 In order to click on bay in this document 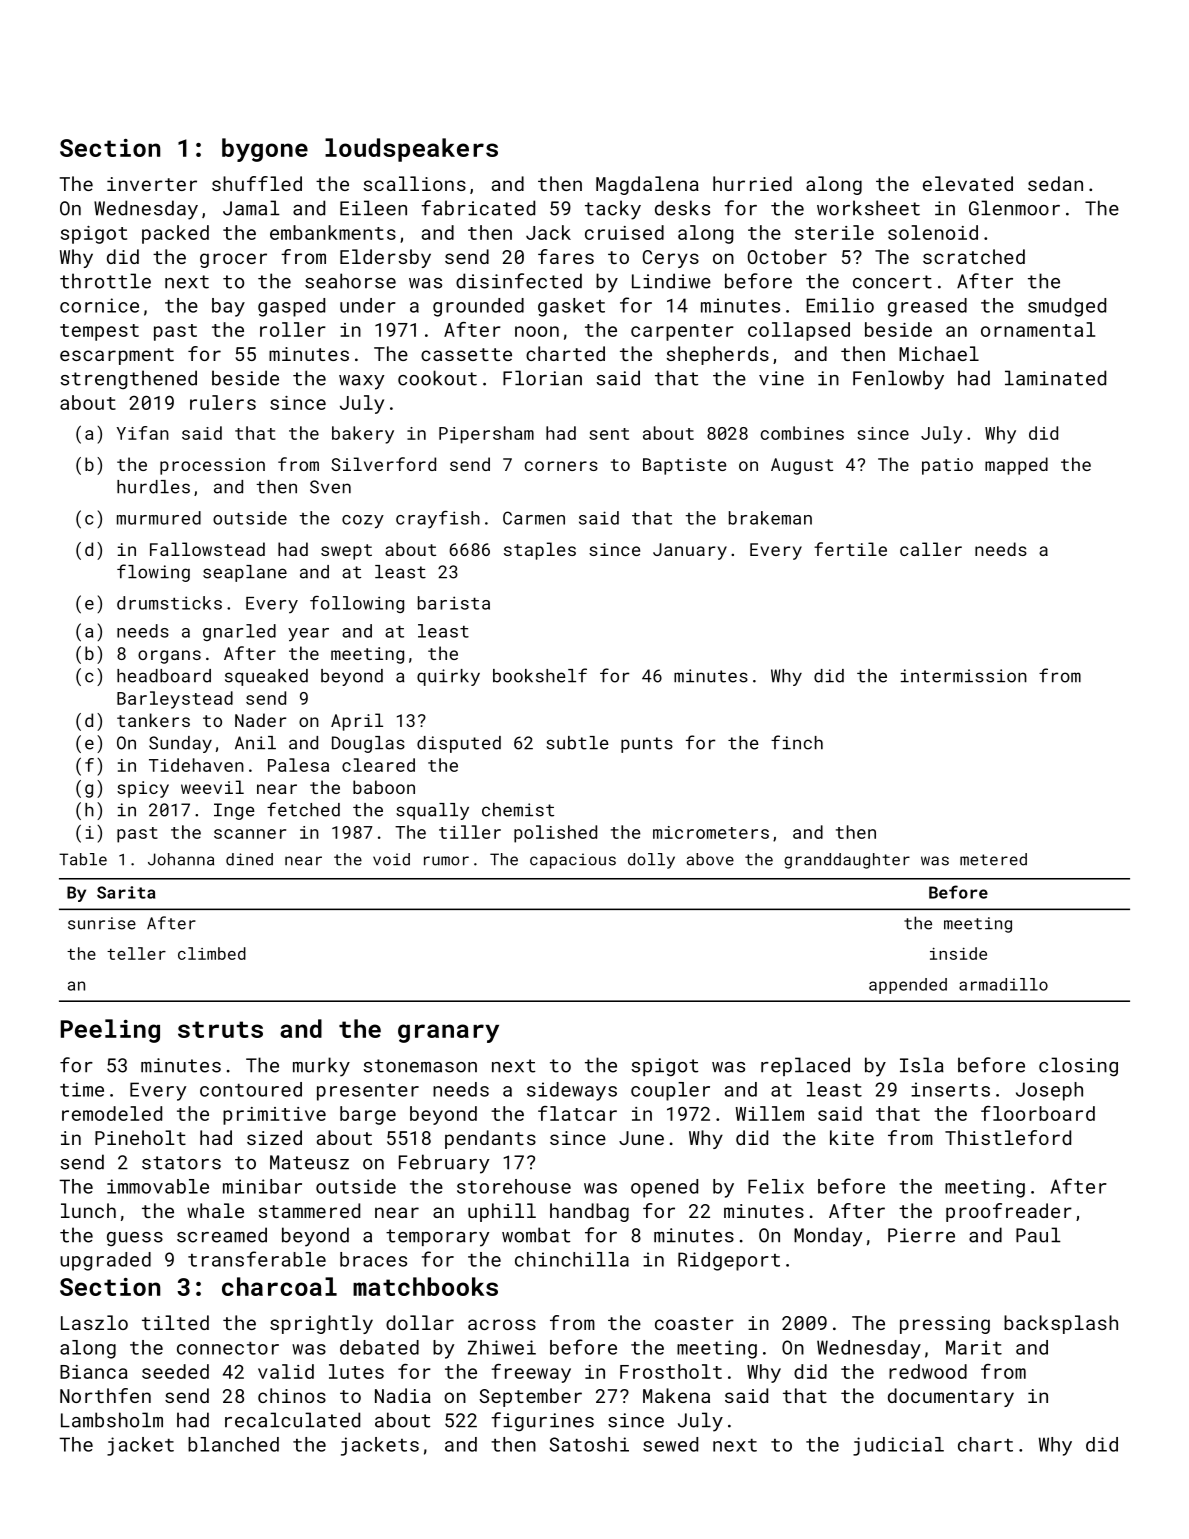, I will do `click(228, 307)`.
